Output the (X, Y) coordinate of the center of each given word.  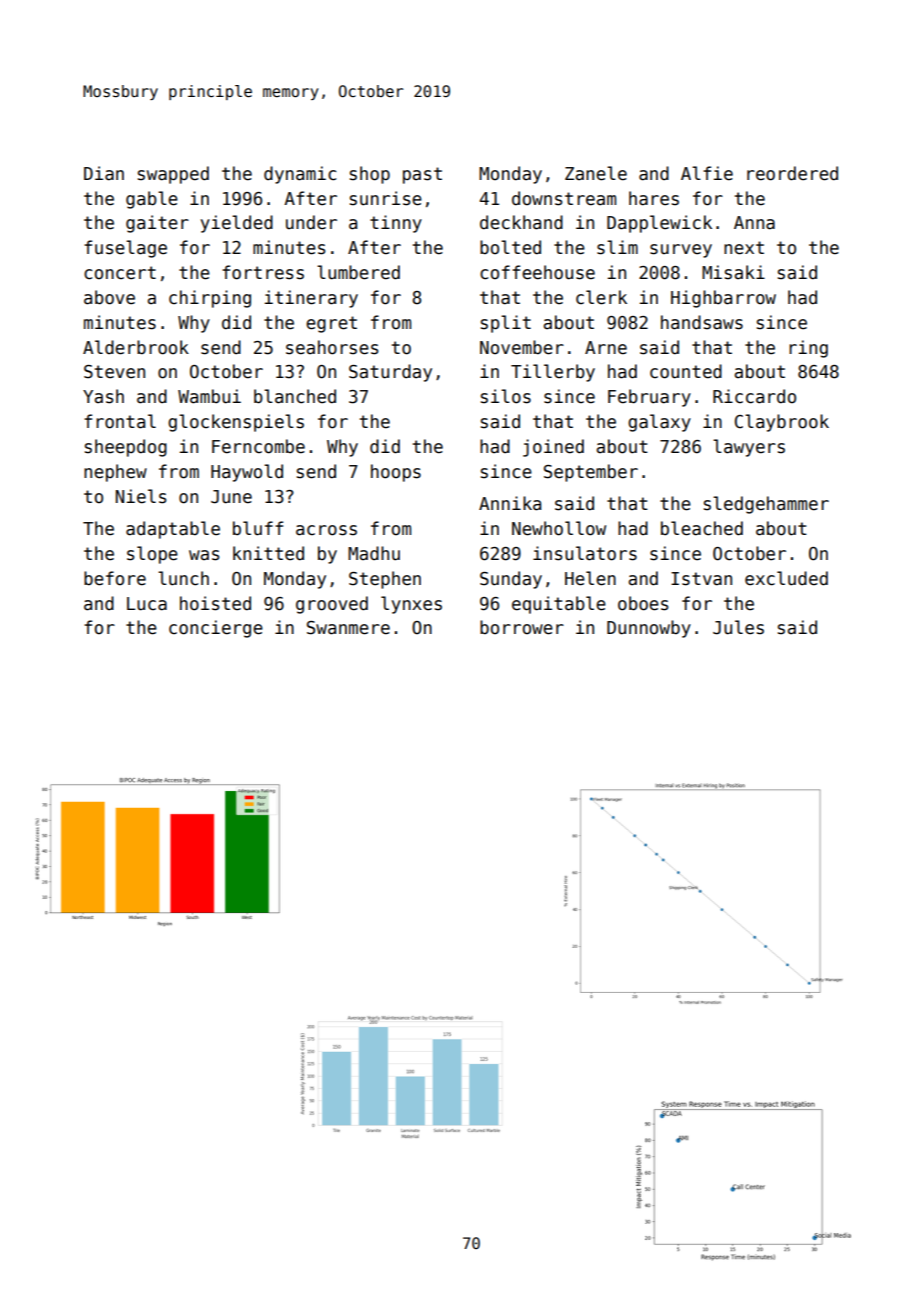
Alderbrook (136, 347)
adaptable (173, 530)
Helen (590, 578)
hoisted (215, 603)
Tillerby (553, 373)
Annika (510, 503)
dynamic (300, 175)
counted (686, 371)
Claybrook (782, 423)
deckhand (521, 222)
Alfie (707, 173)
